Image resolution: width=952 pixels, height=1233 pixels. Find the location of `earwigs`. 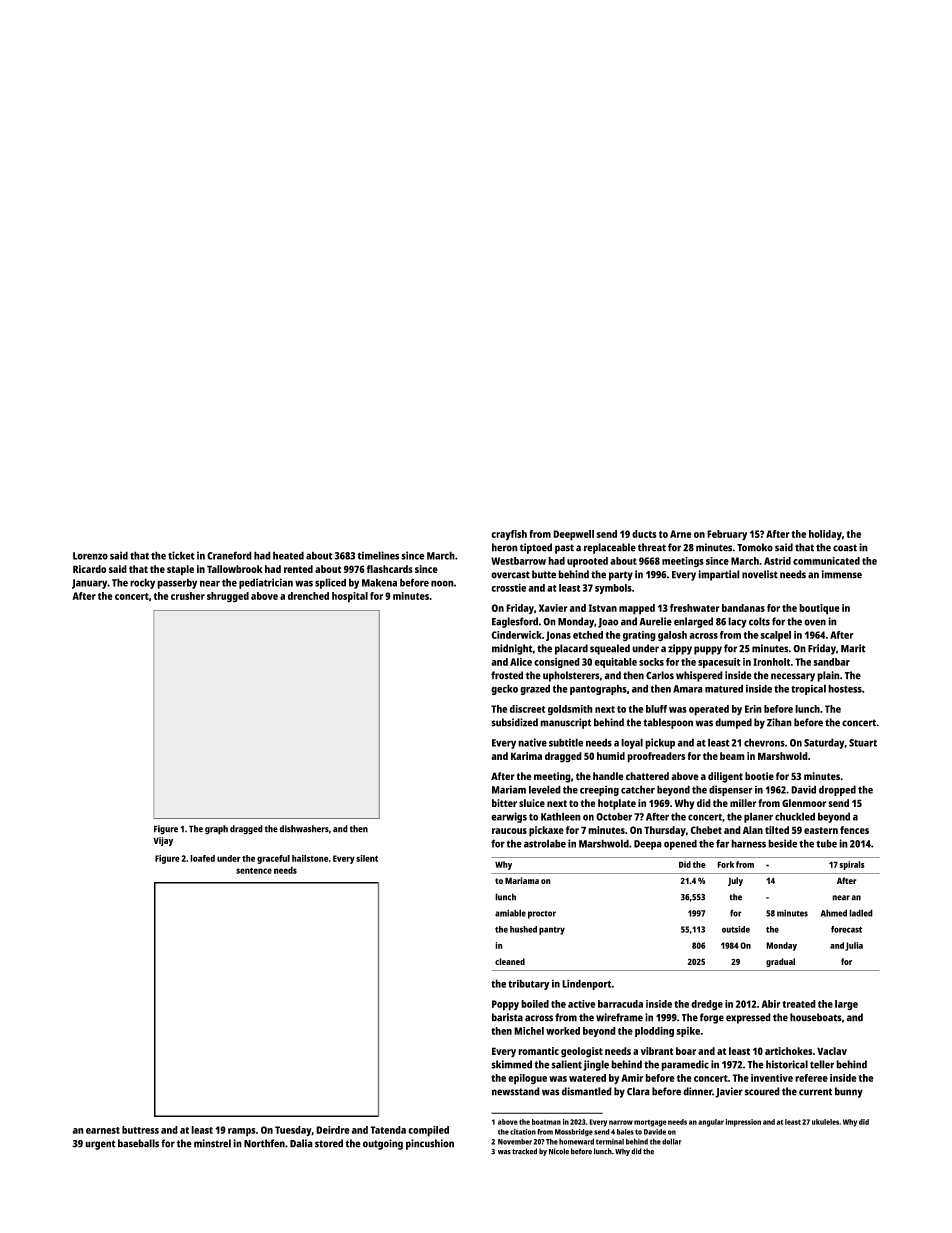

earwigs is located at coordinates (509, 817).
